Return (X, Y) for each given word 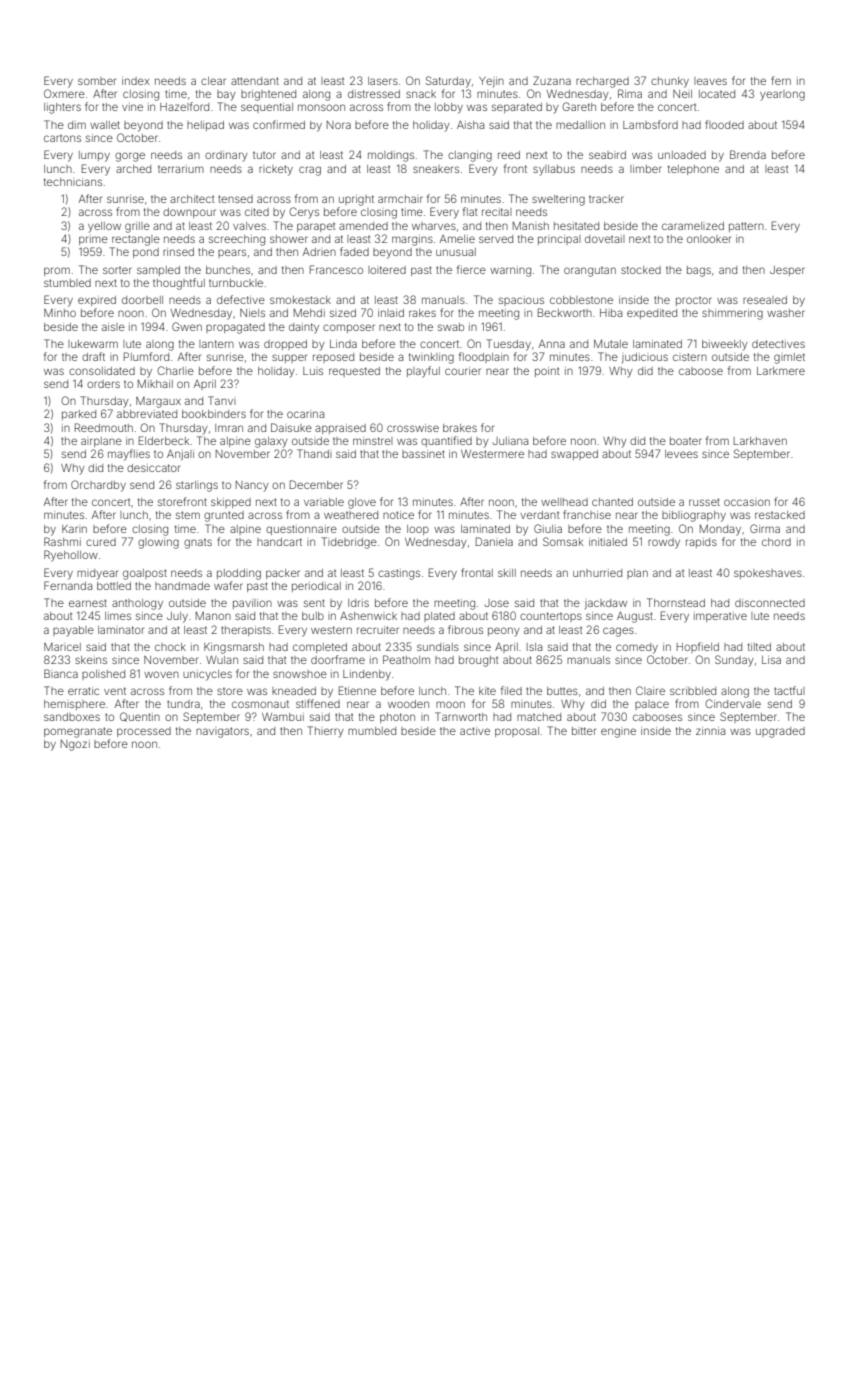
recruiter (378, 630)
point (547, 372)
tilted (759, 647)
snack (421, 94)
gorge (130, 157)
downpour (189, 213)
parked (79, 415)
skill (507, 573)
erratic (83, 691)
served (496, 239)
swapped (574, 455)
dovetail (605, 239)
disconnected (770, 603)
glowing (158, 543)
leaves (710, 81)
